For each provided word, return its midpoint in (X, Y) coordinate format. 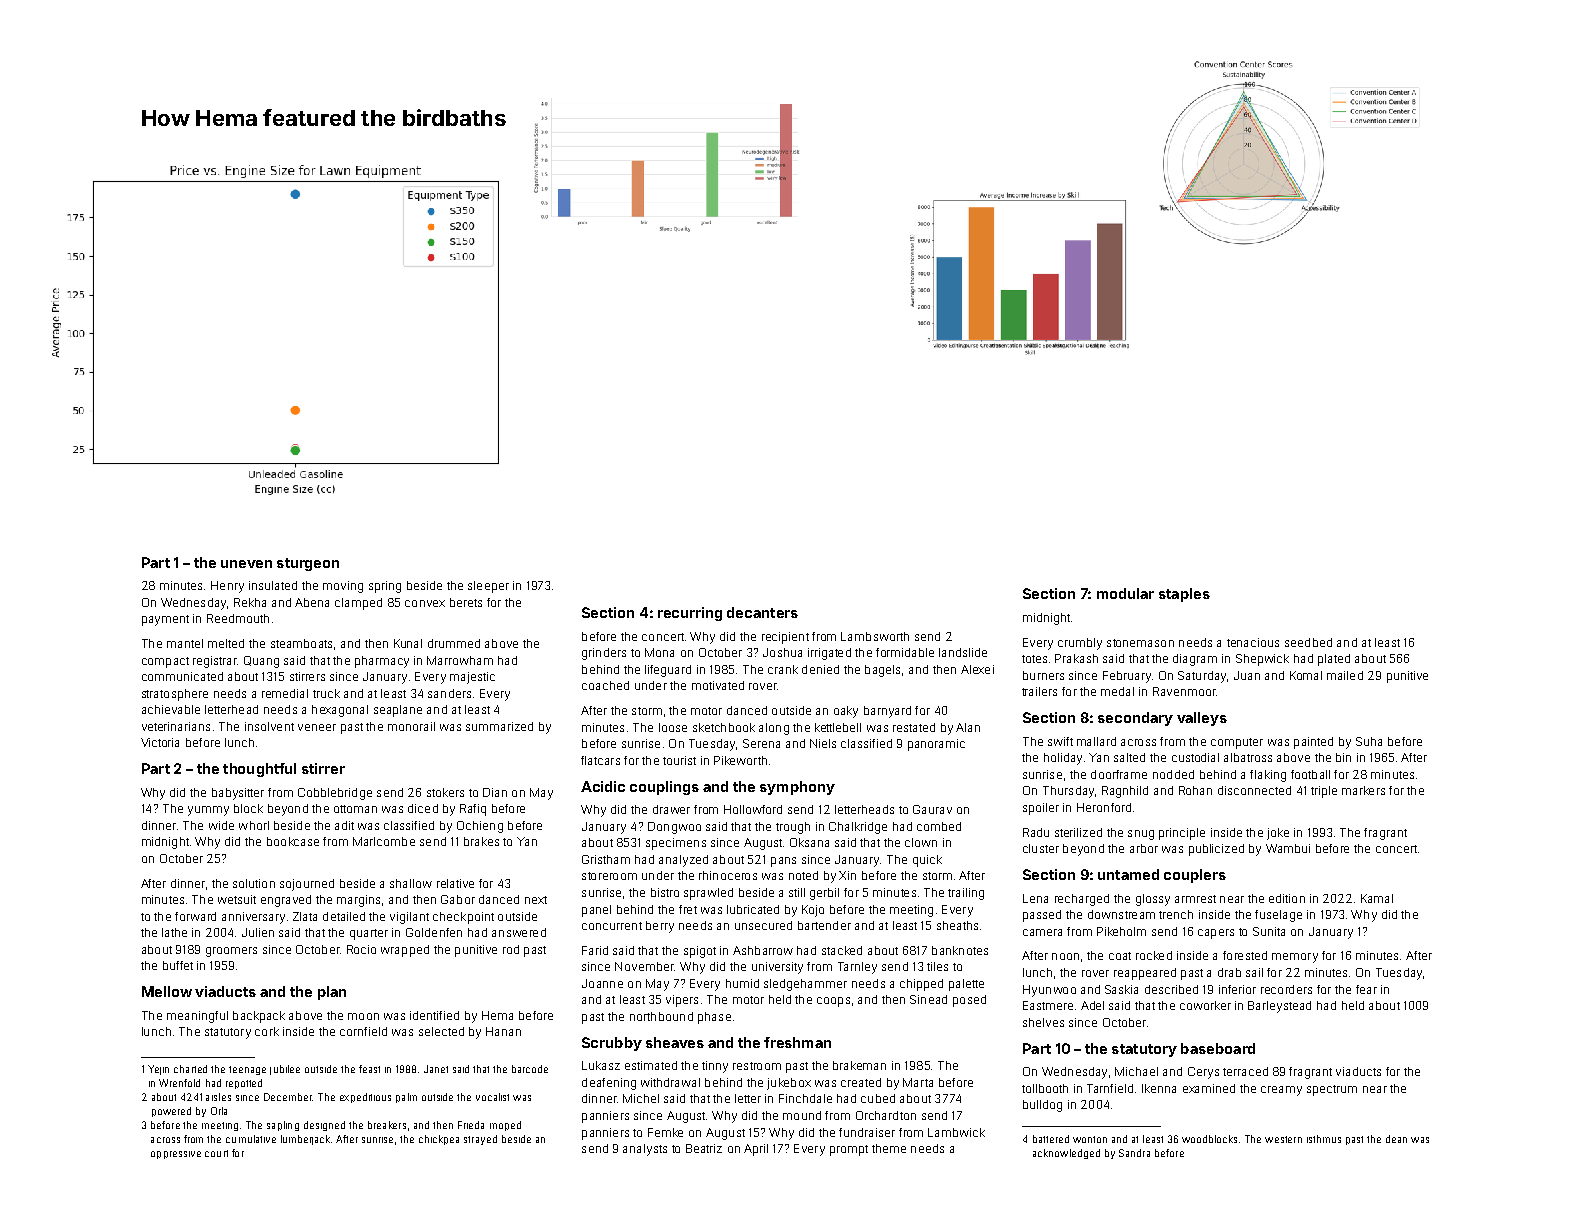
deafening (609, 1084)
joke (1278, 834)
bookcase (293, 841)
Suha (1369, 741)
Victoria (160, 742)
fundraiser (867, 1132)
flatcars (600, 760)
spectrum (1332, 1090)
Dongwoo (674, 828)
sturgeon (308, 564)
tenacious (1253, 642)
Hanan (503, 1031)
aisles (218, 1097)
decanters (762, 612)
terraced (1245, 1071)
